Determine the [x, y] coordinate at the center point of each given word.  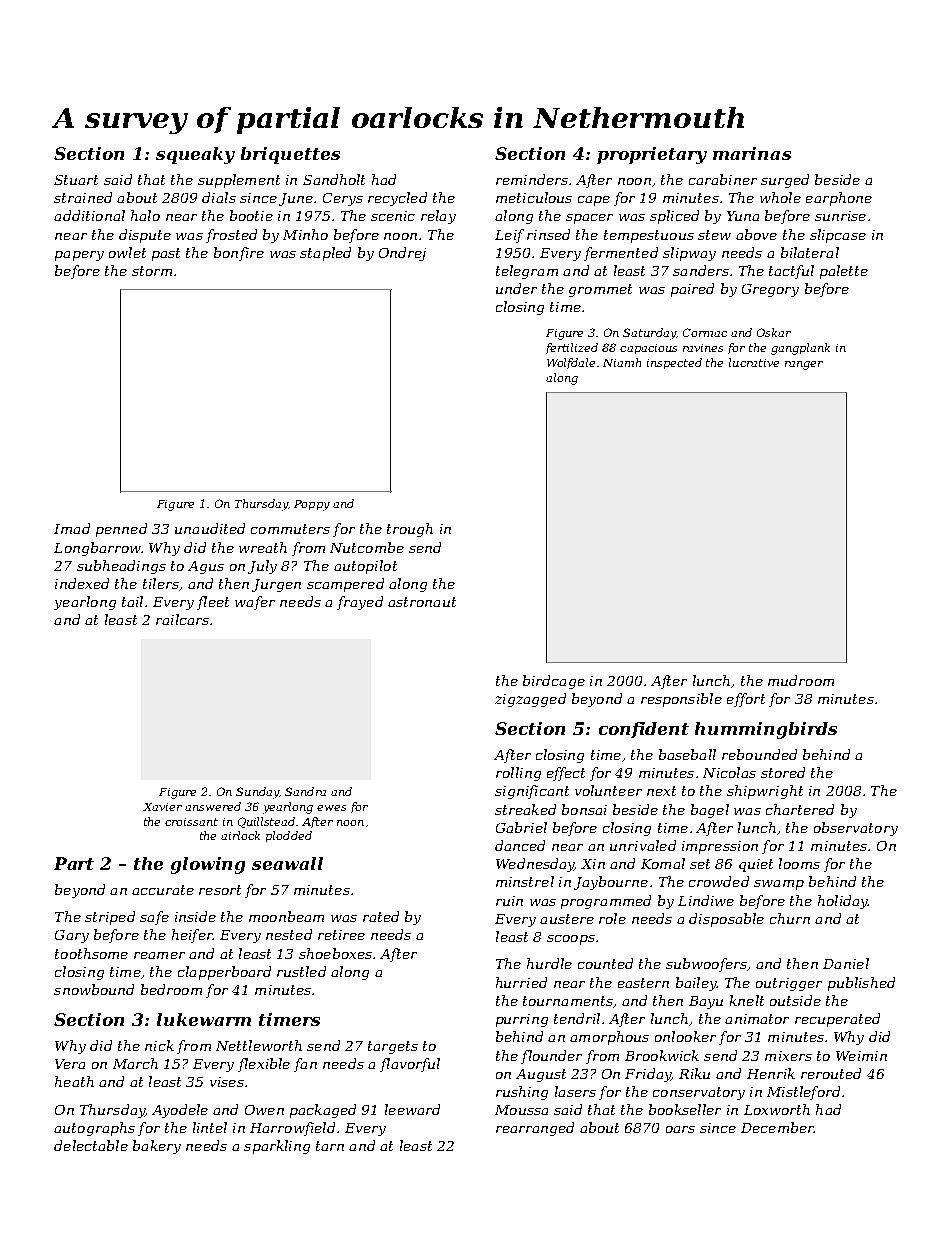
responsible [681, 700]
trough [410, 530]
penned [121, 530]
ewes [331, 808]
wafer [255, 603]
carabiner [723, 179]
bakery [157, 1147]
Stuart [76, 180]
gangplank [800, 349]
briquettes [290, 155]
